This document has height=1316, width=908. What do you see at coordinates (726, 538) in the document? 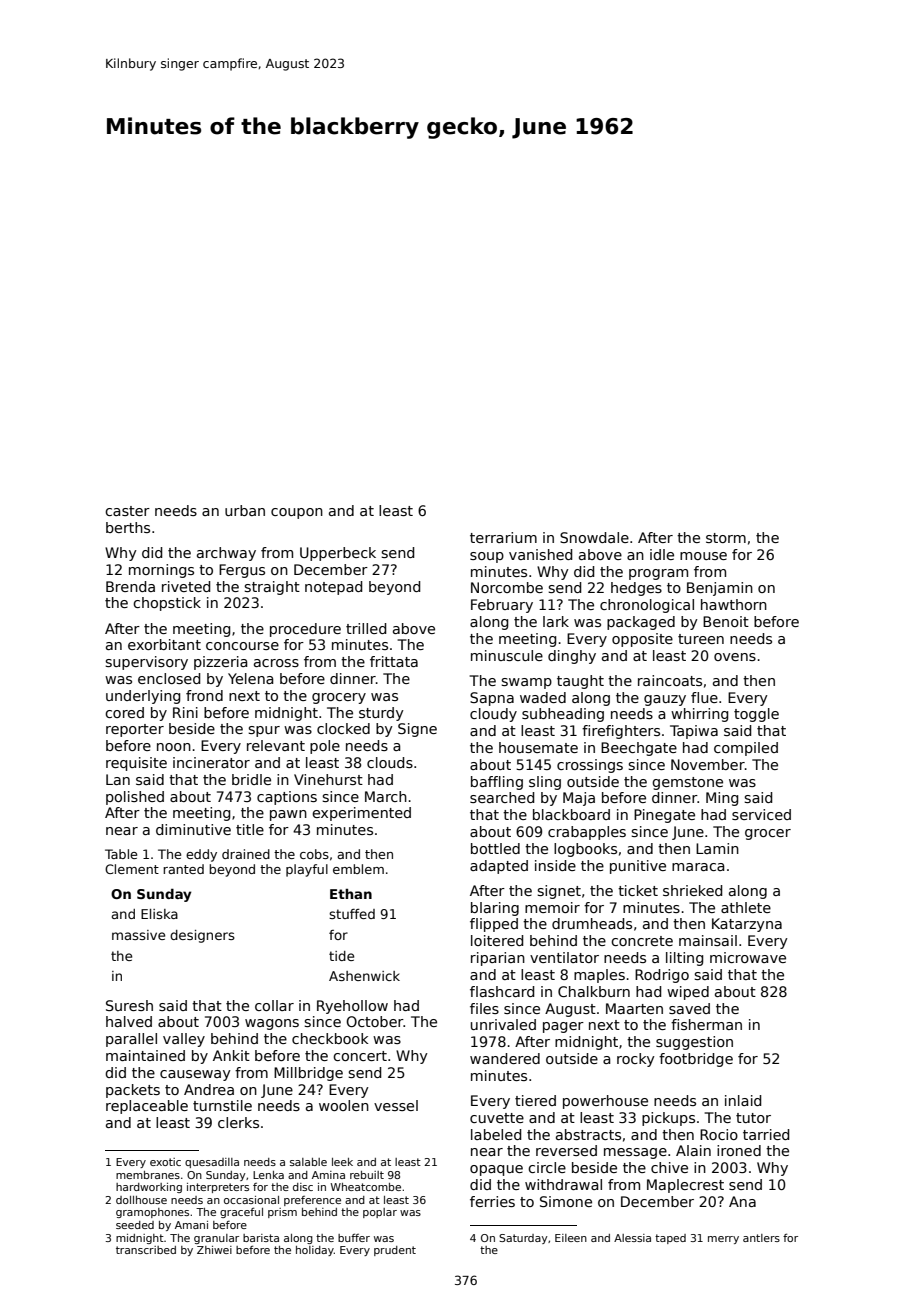
I see `storm` at bounding box center [726, 538].
